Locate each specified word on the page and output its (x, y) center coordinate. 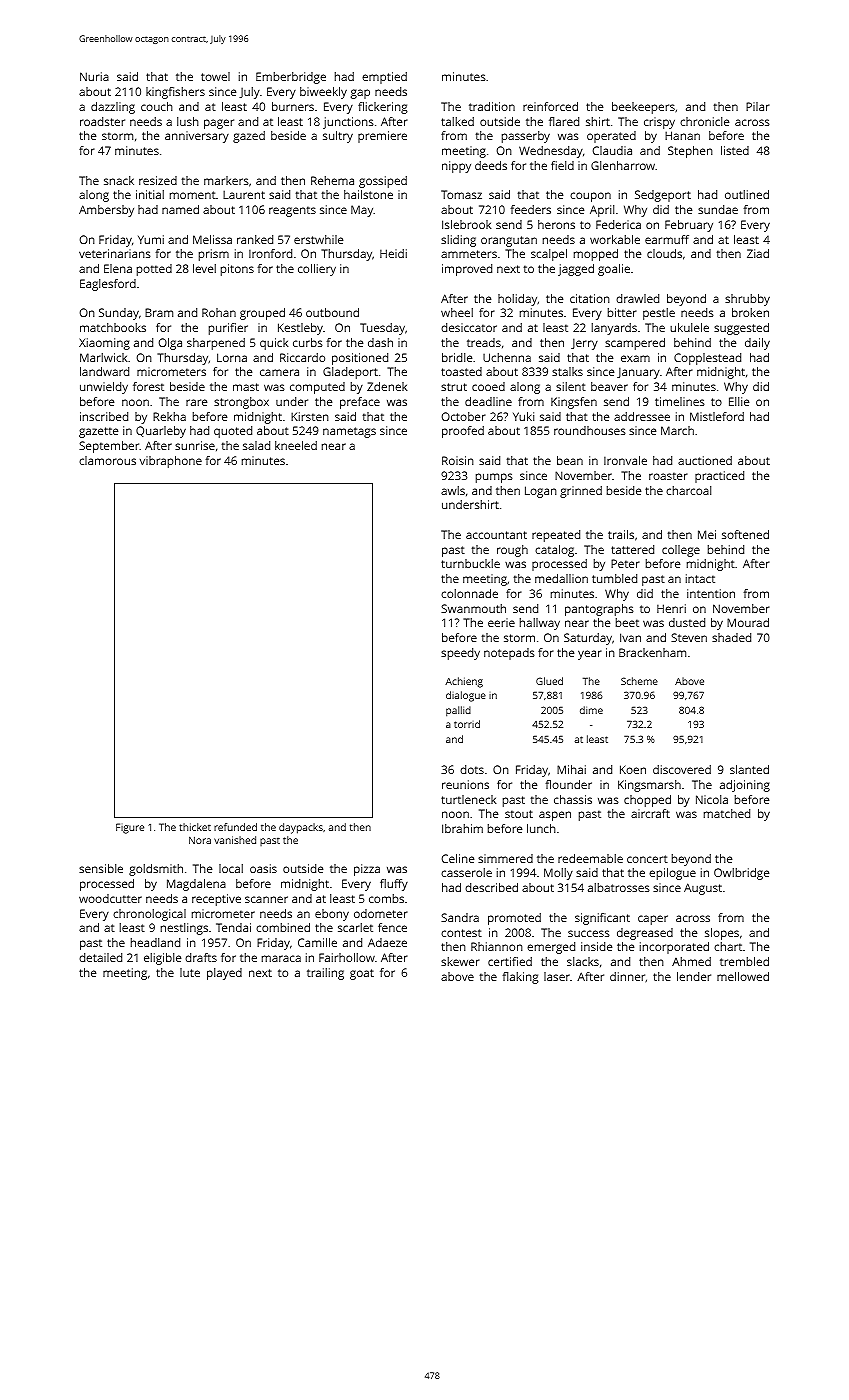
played (224, 974)
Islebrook (466, 224)
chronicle (704, 121)
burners (293, 106)
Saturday (588, 639)
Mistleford (717, 416)
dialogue (466, 696)
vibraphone (171, 462)
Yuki (523, 416)
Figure (130, 828)
